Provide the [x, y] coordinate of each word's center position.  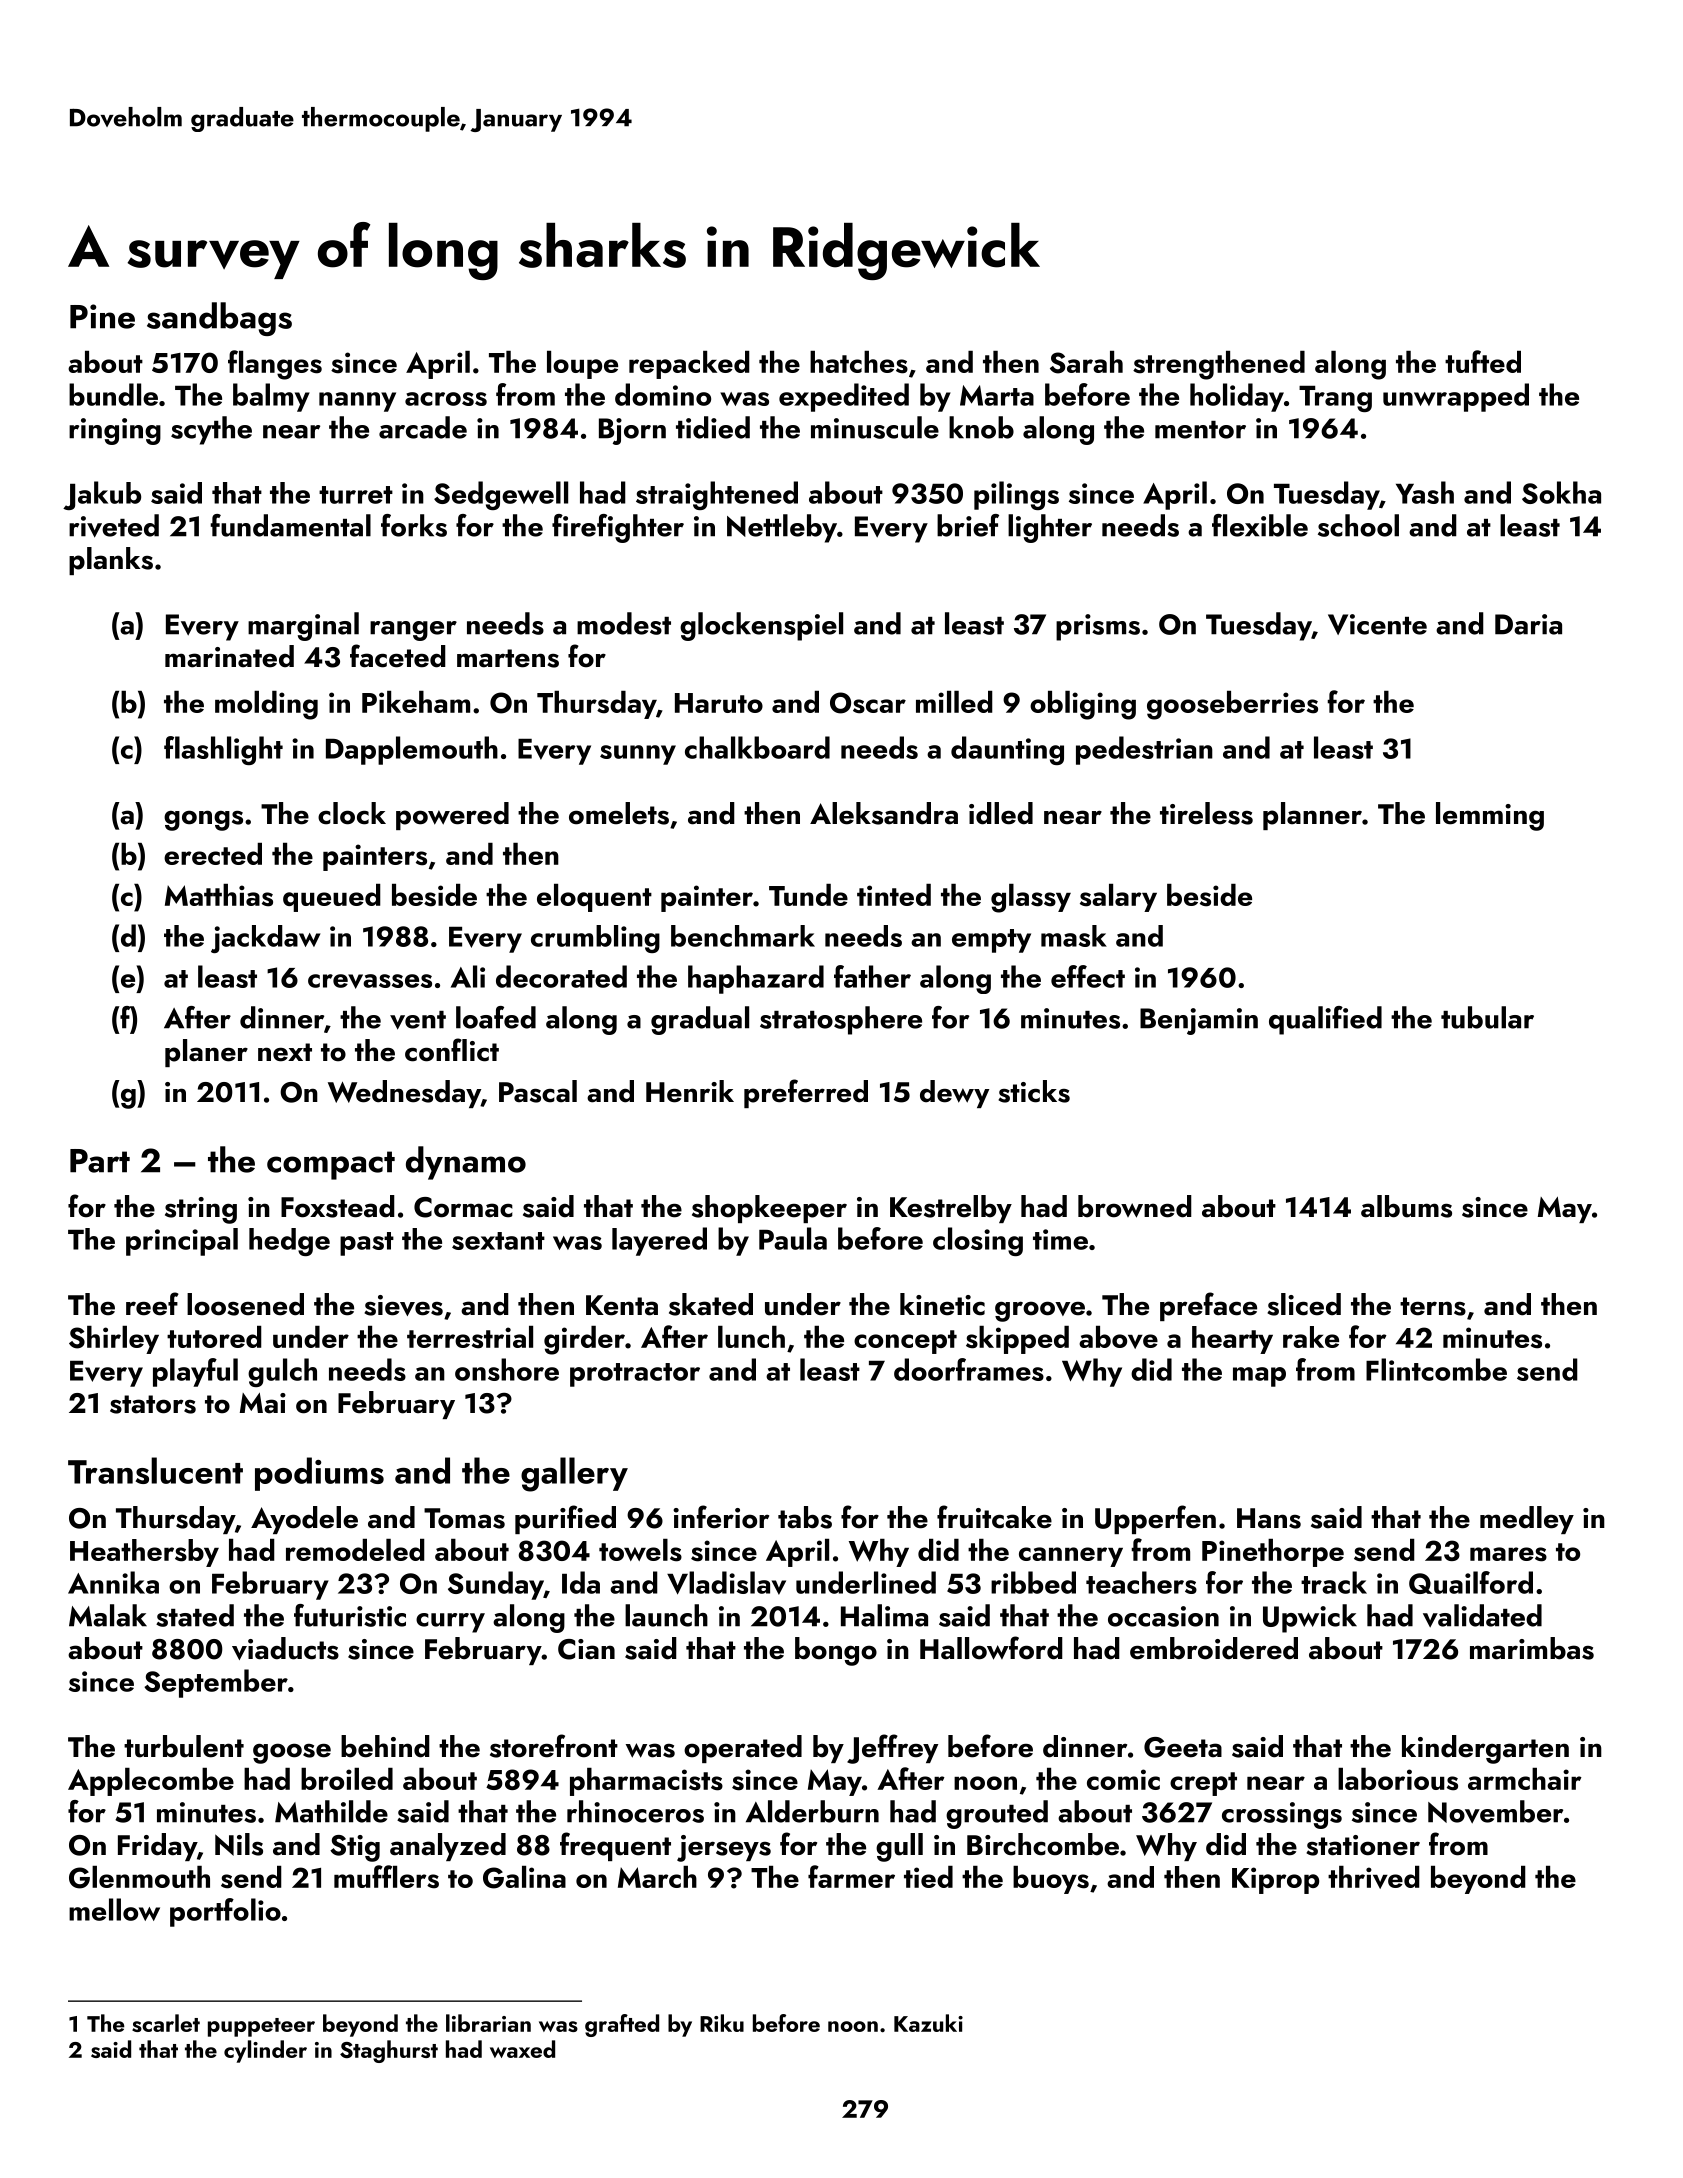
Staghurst [389, 2051]
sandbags [219, 319]
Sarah [1086, 362]
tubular [1487, 1017]
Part [100, 1161]
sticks [1034, 1091]
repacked [689, 365]
